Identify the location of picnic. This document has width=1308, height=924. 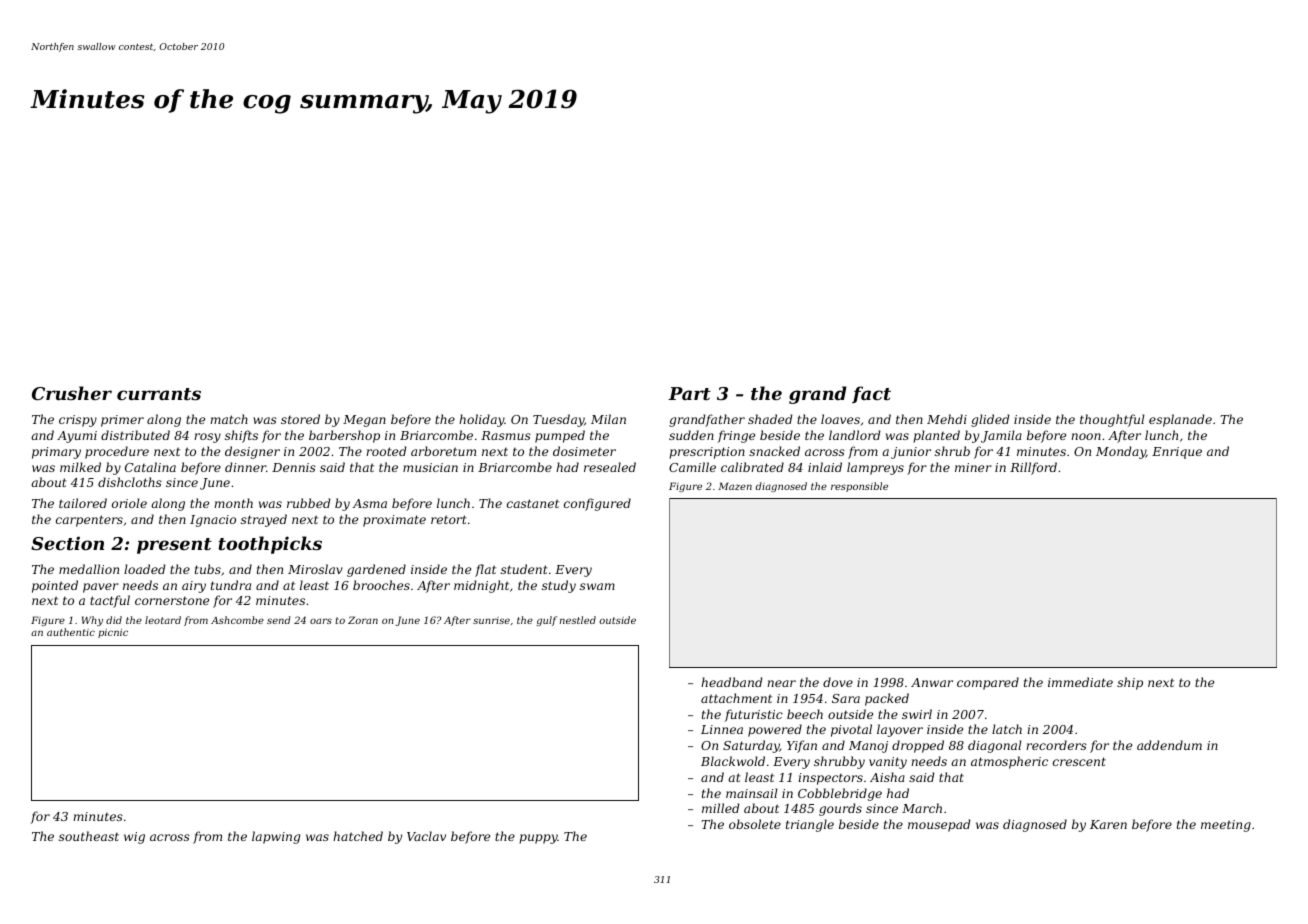
(113, 633).
